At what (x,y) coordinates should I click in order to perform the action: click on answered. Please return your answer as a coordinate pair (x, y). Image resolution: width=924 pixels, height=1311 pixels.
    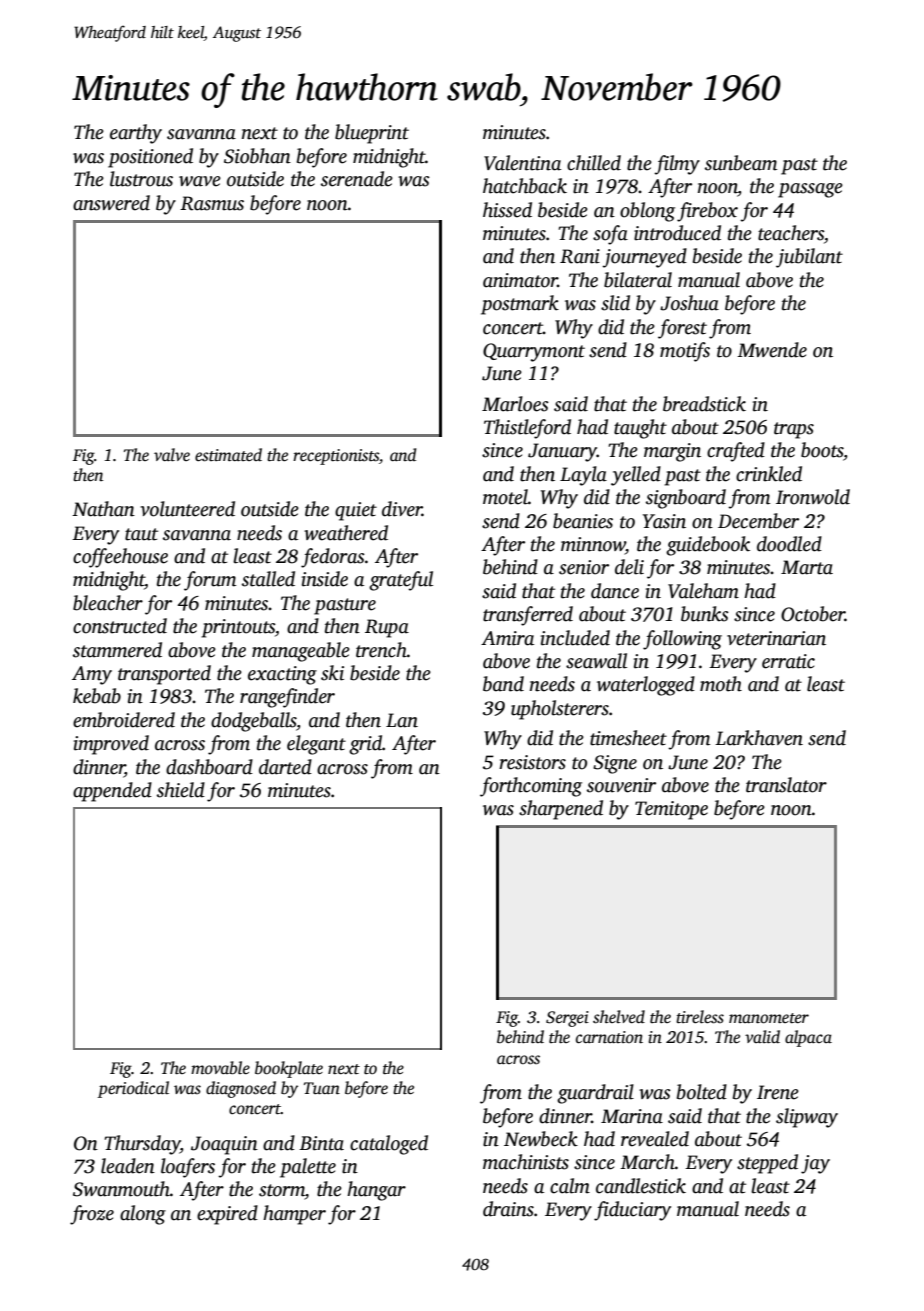
    Looking at the image, I should click on (111, 203).
